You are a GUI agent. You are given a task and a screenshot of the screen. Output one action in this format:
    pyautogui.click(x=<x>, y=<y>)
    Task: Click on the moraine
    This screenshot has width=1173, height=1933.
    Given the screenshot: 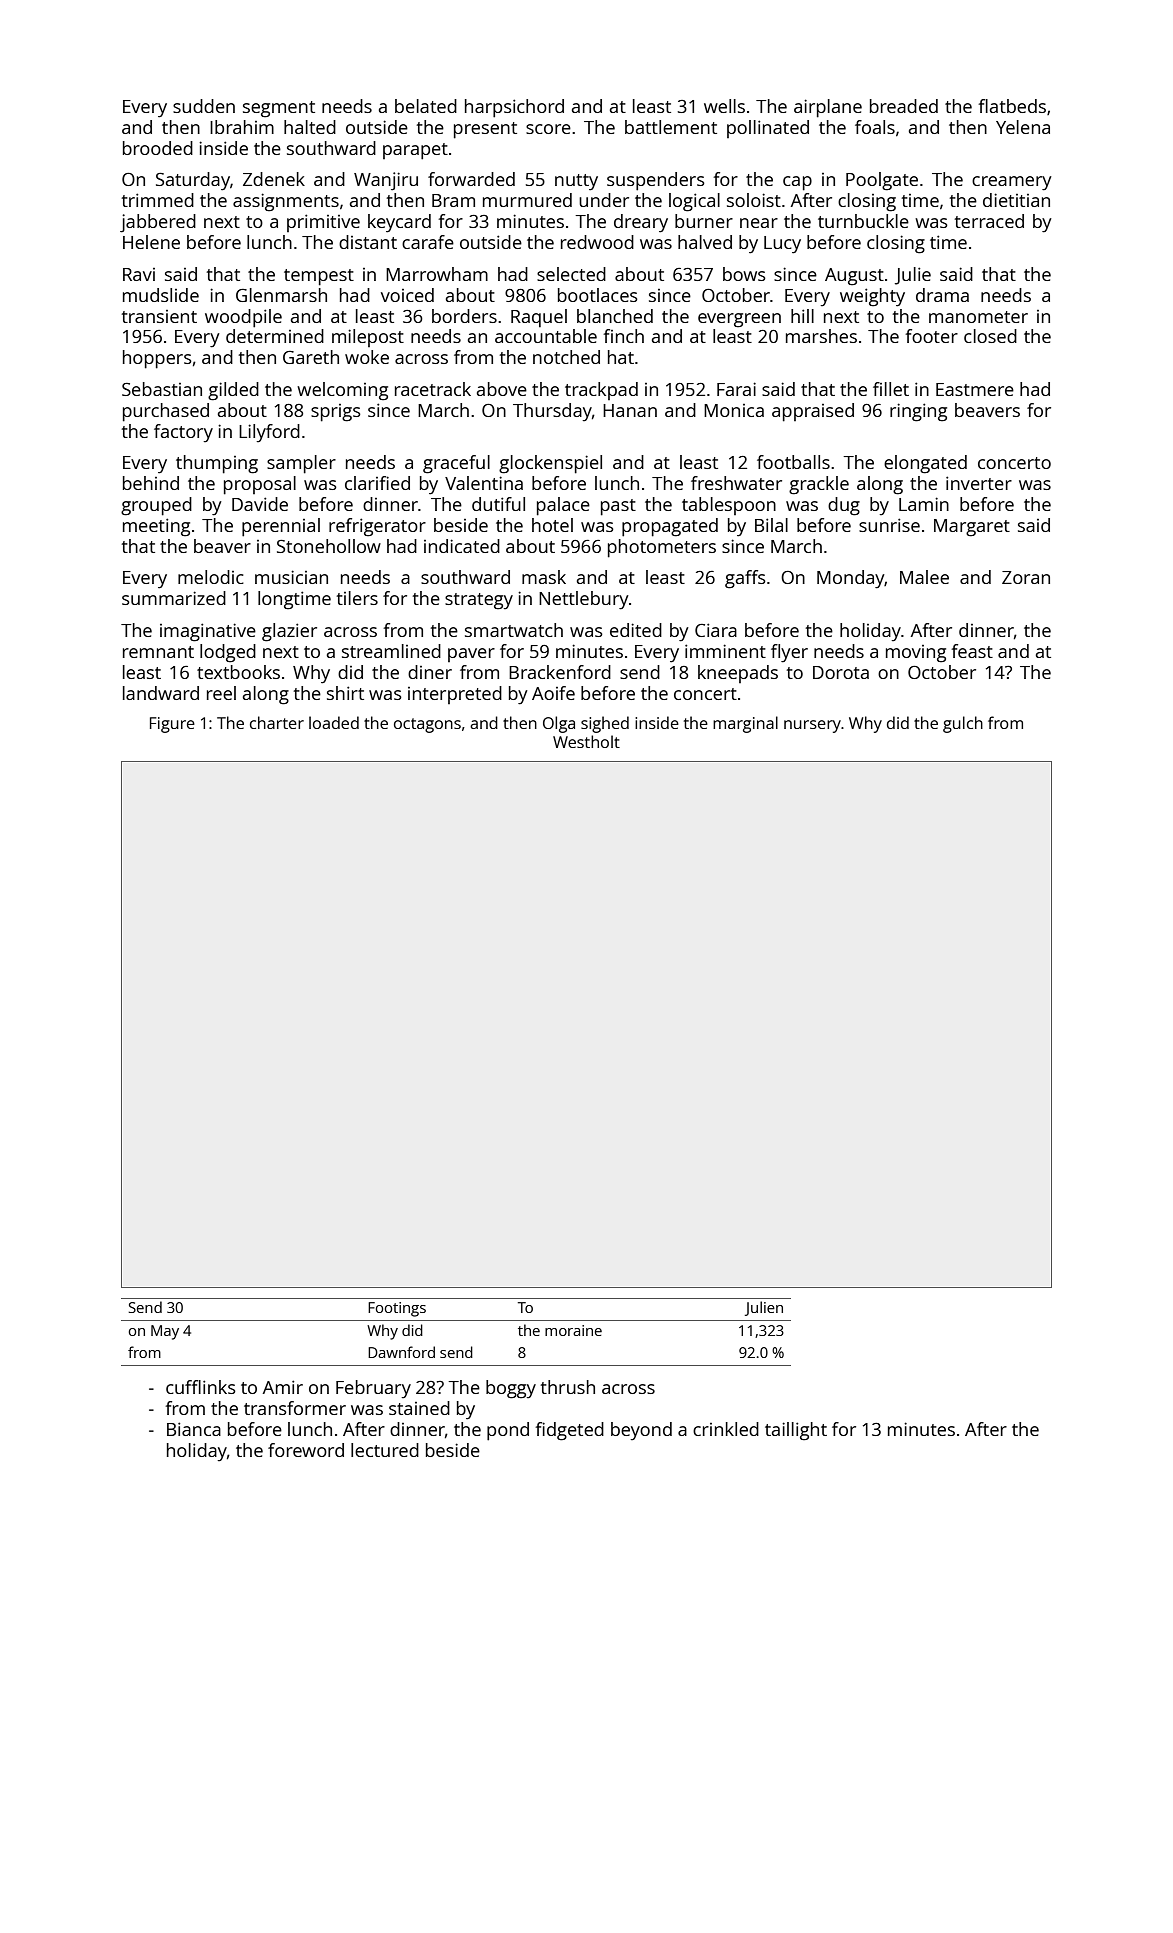 What is the action you would take?
    pyautogui.click(x=573, y=1330)
